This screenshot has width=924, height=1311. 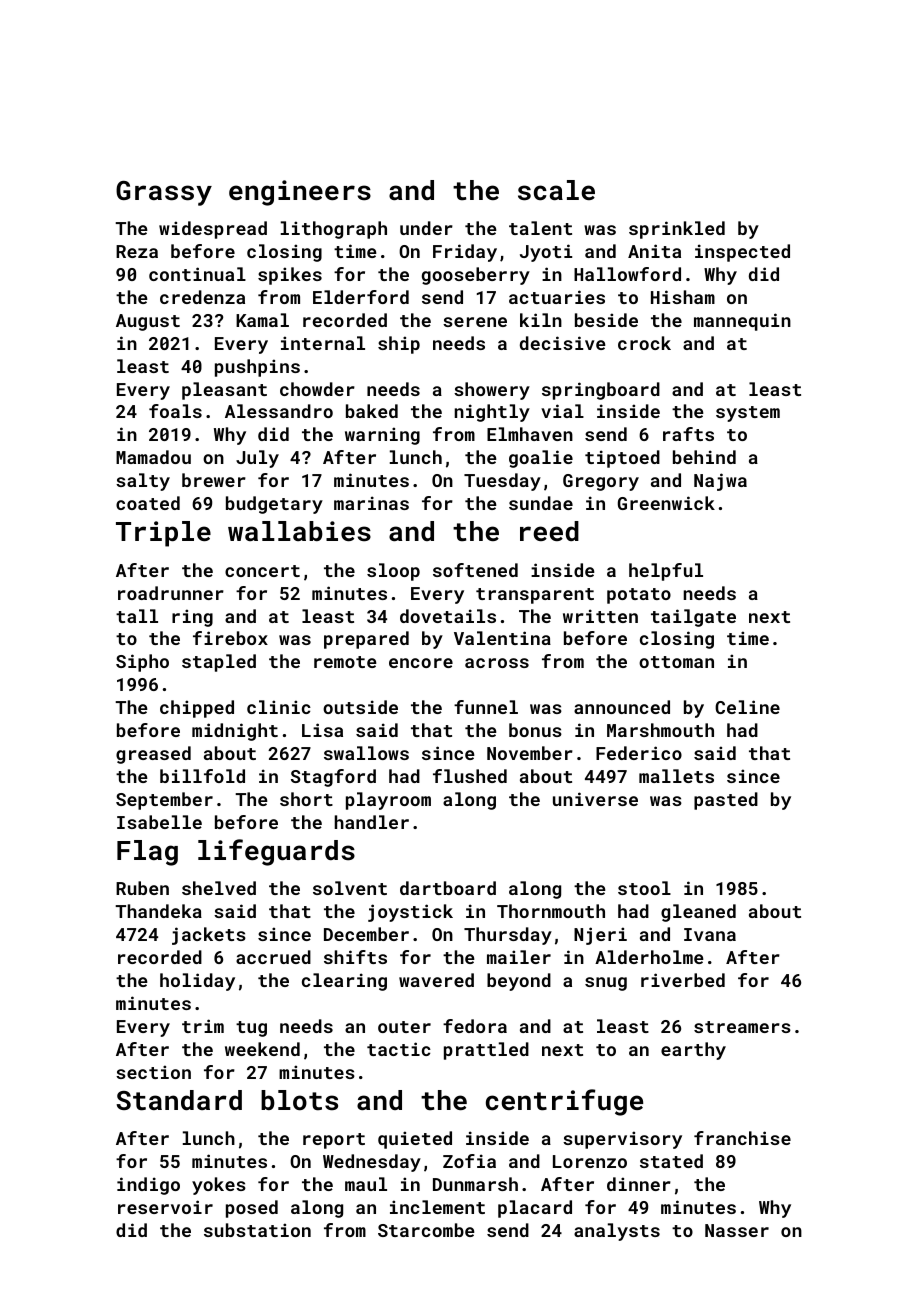 What do you see at coordinates (279, 411) in the screenshot?
I see `Alessandro` at bounding box center [279, 411].
